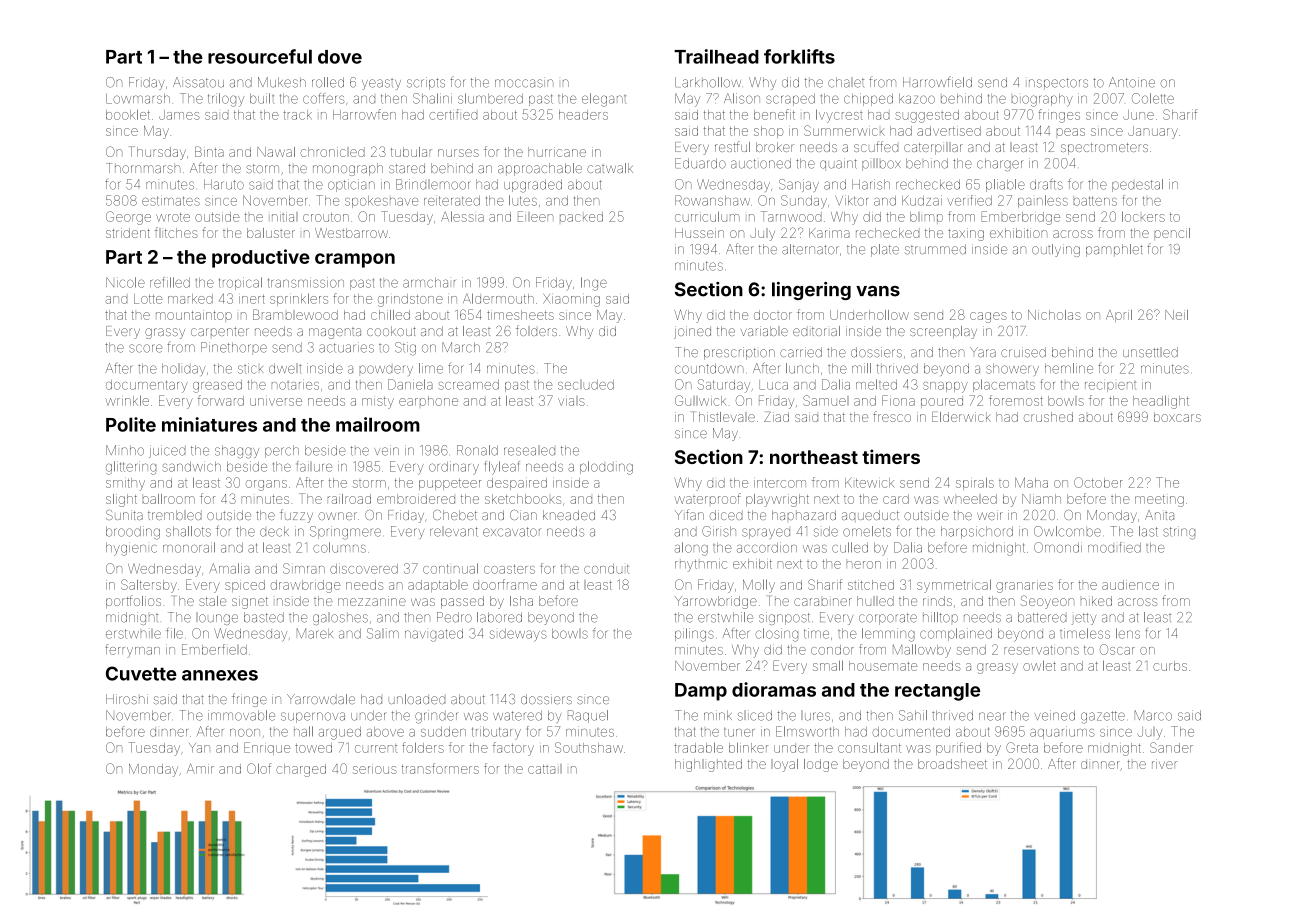 The height and width of the image is (924, 1308). I want to click on Aissatou, so click(198, 82).
